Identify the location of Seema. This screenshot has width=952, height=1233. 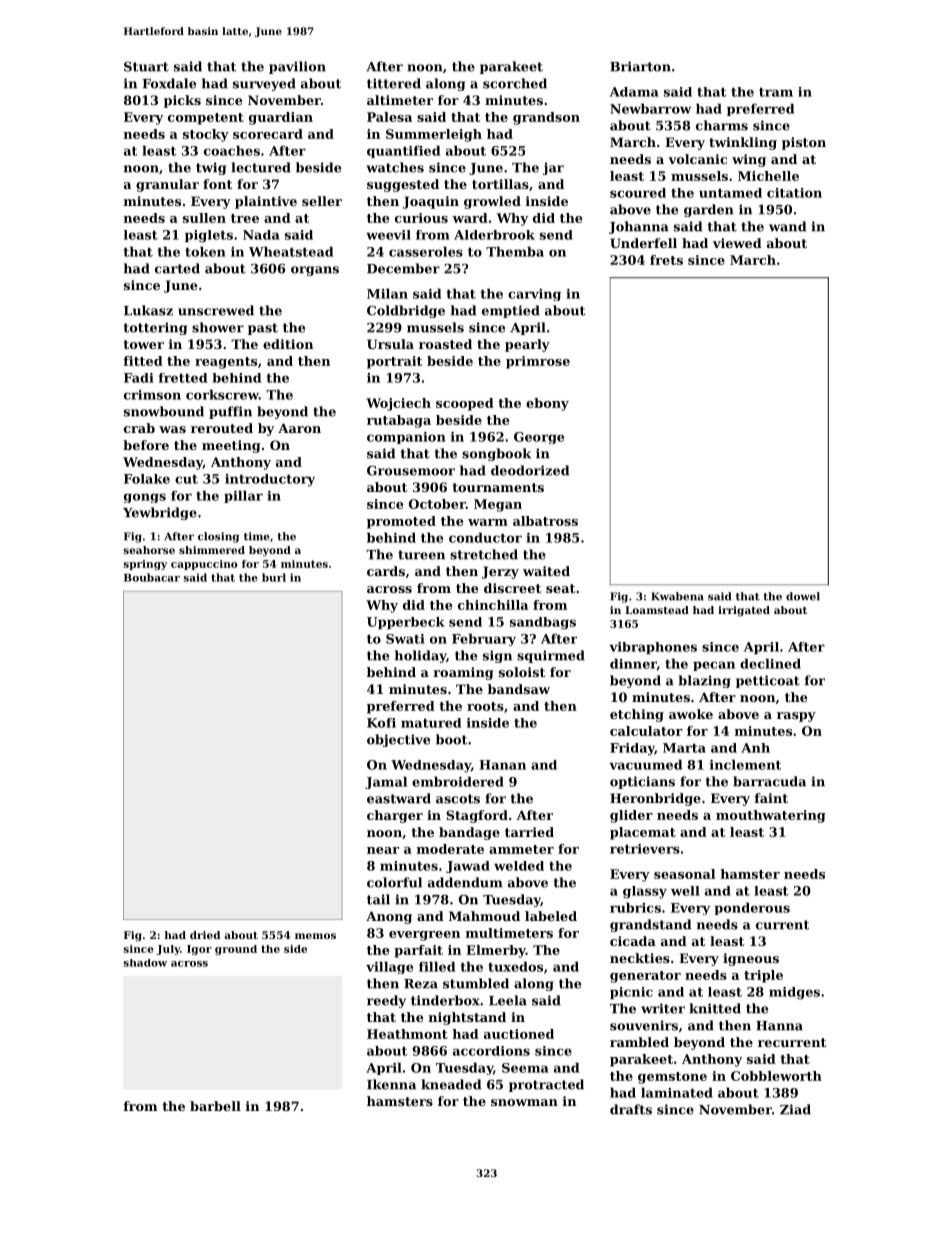
(525, 1068).
